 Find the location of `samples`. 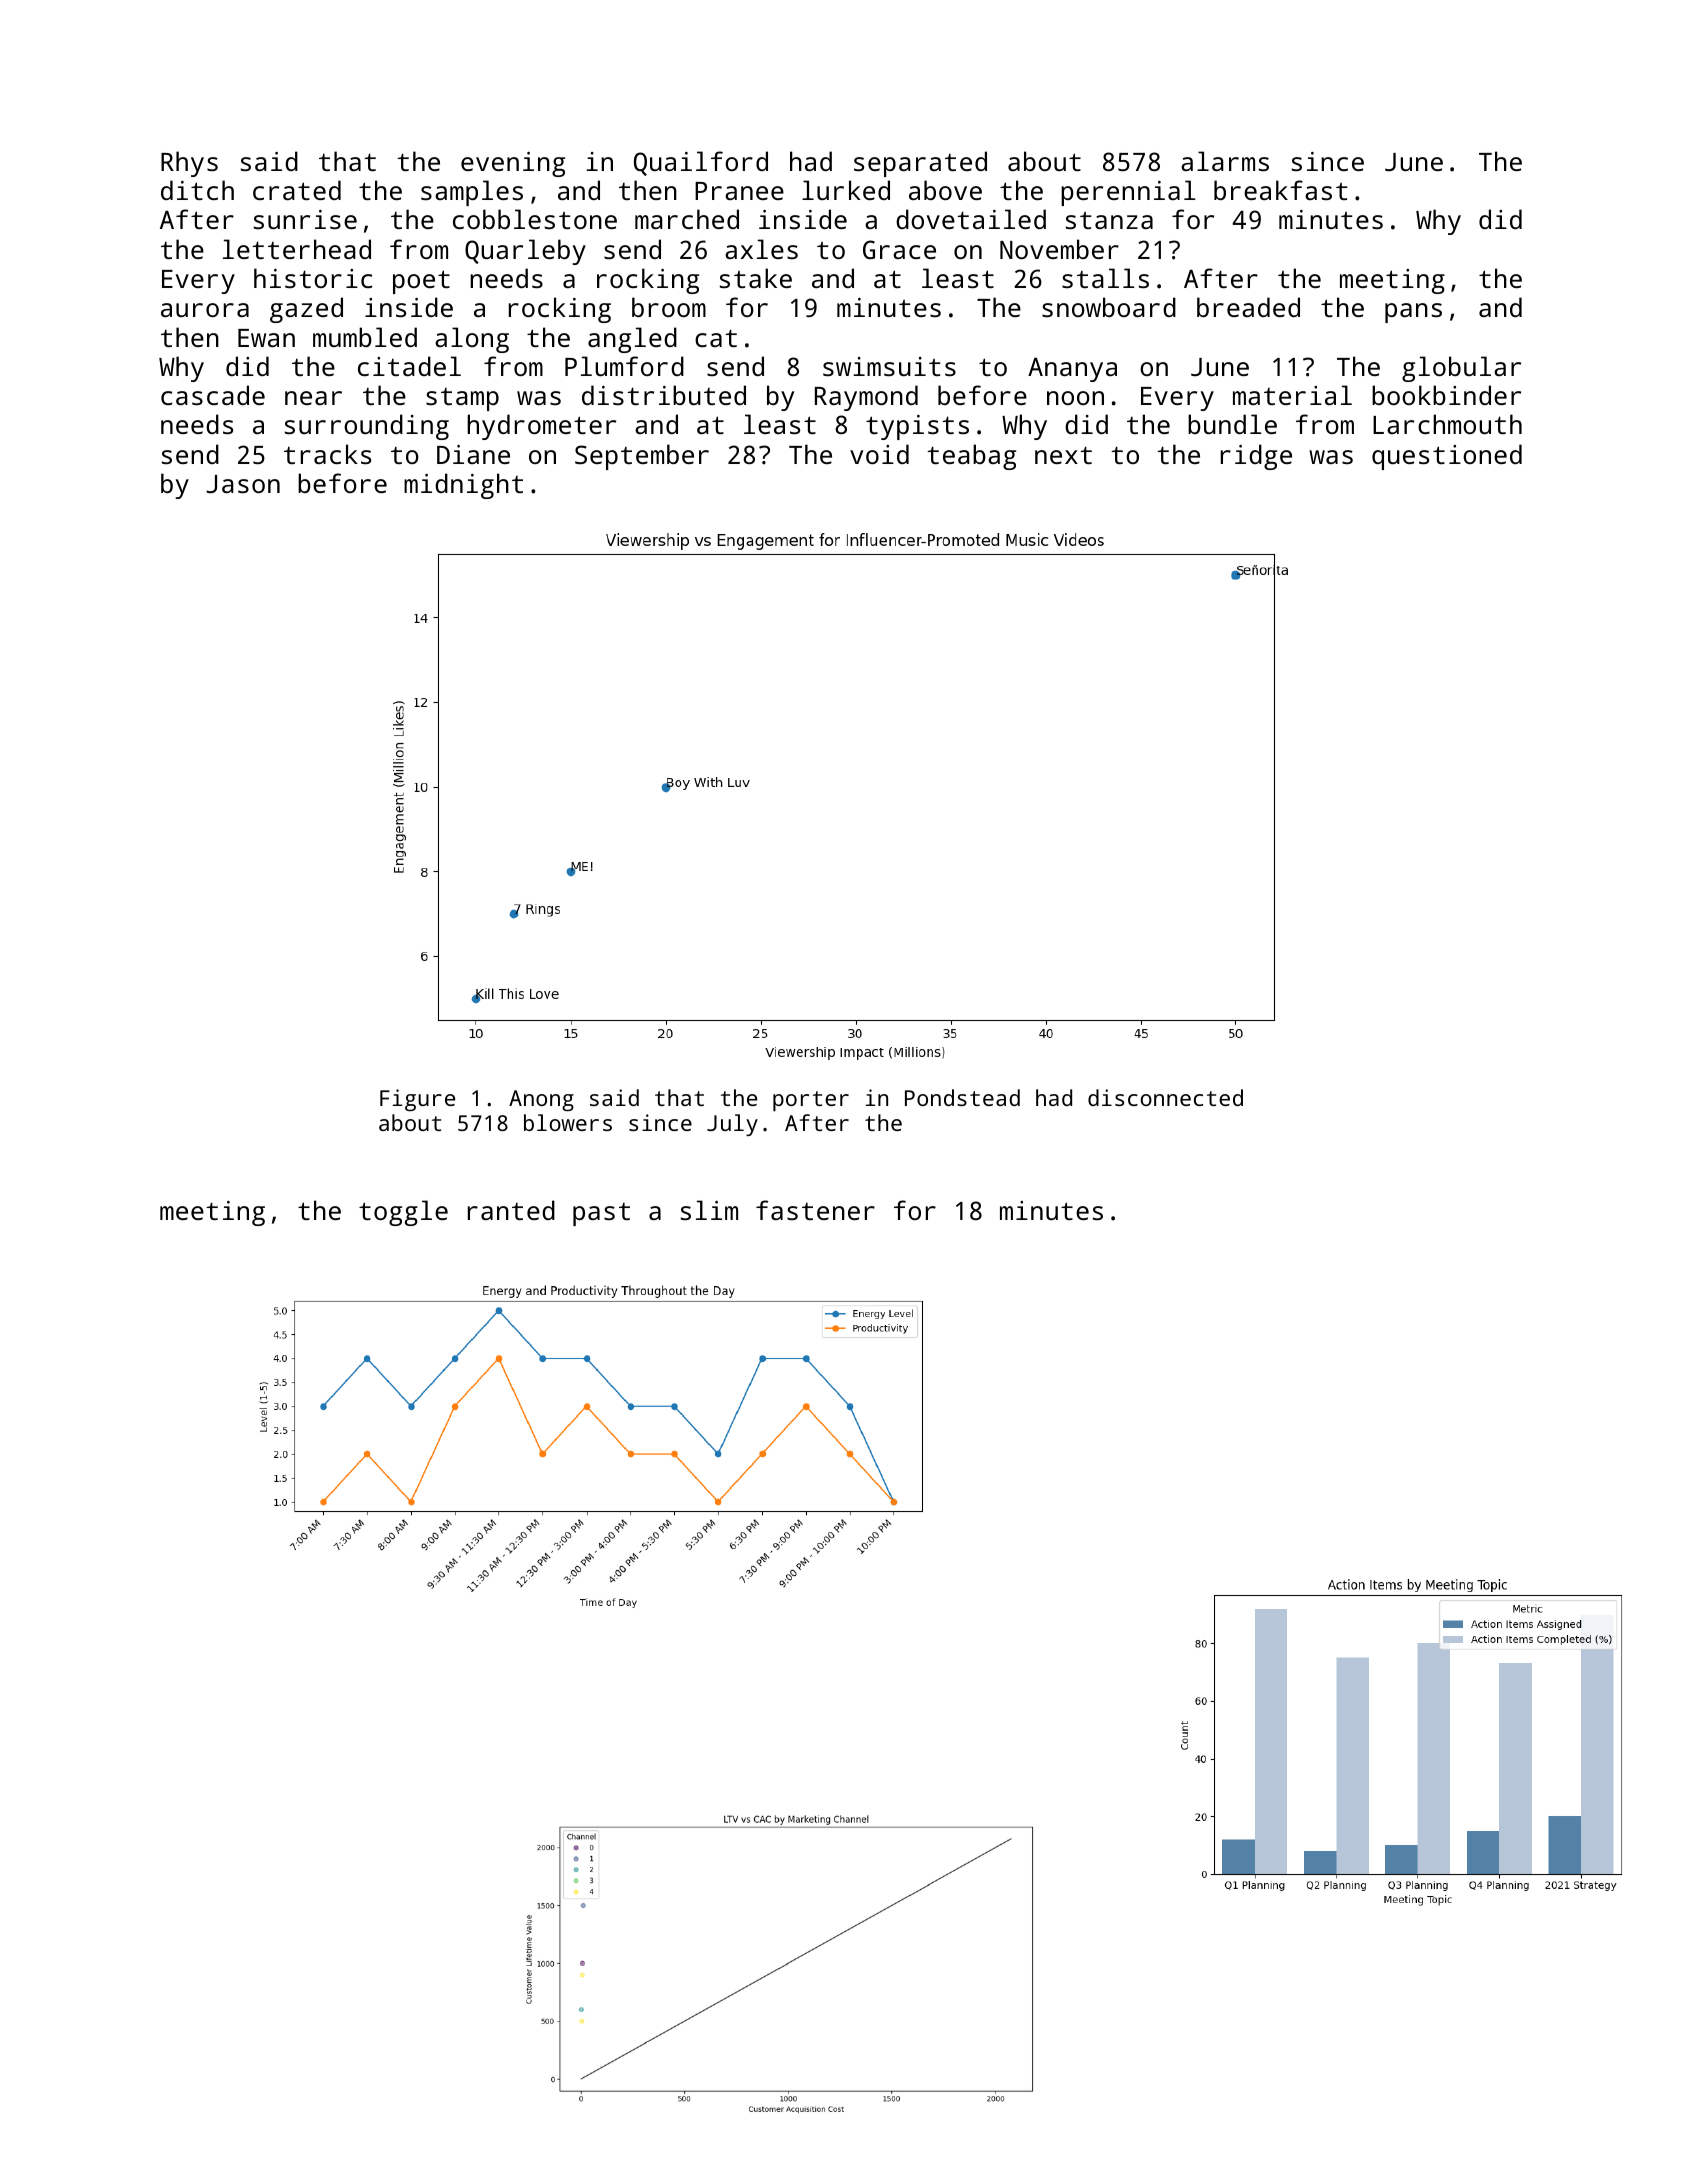

samples is located at coordinates (472, 193).
